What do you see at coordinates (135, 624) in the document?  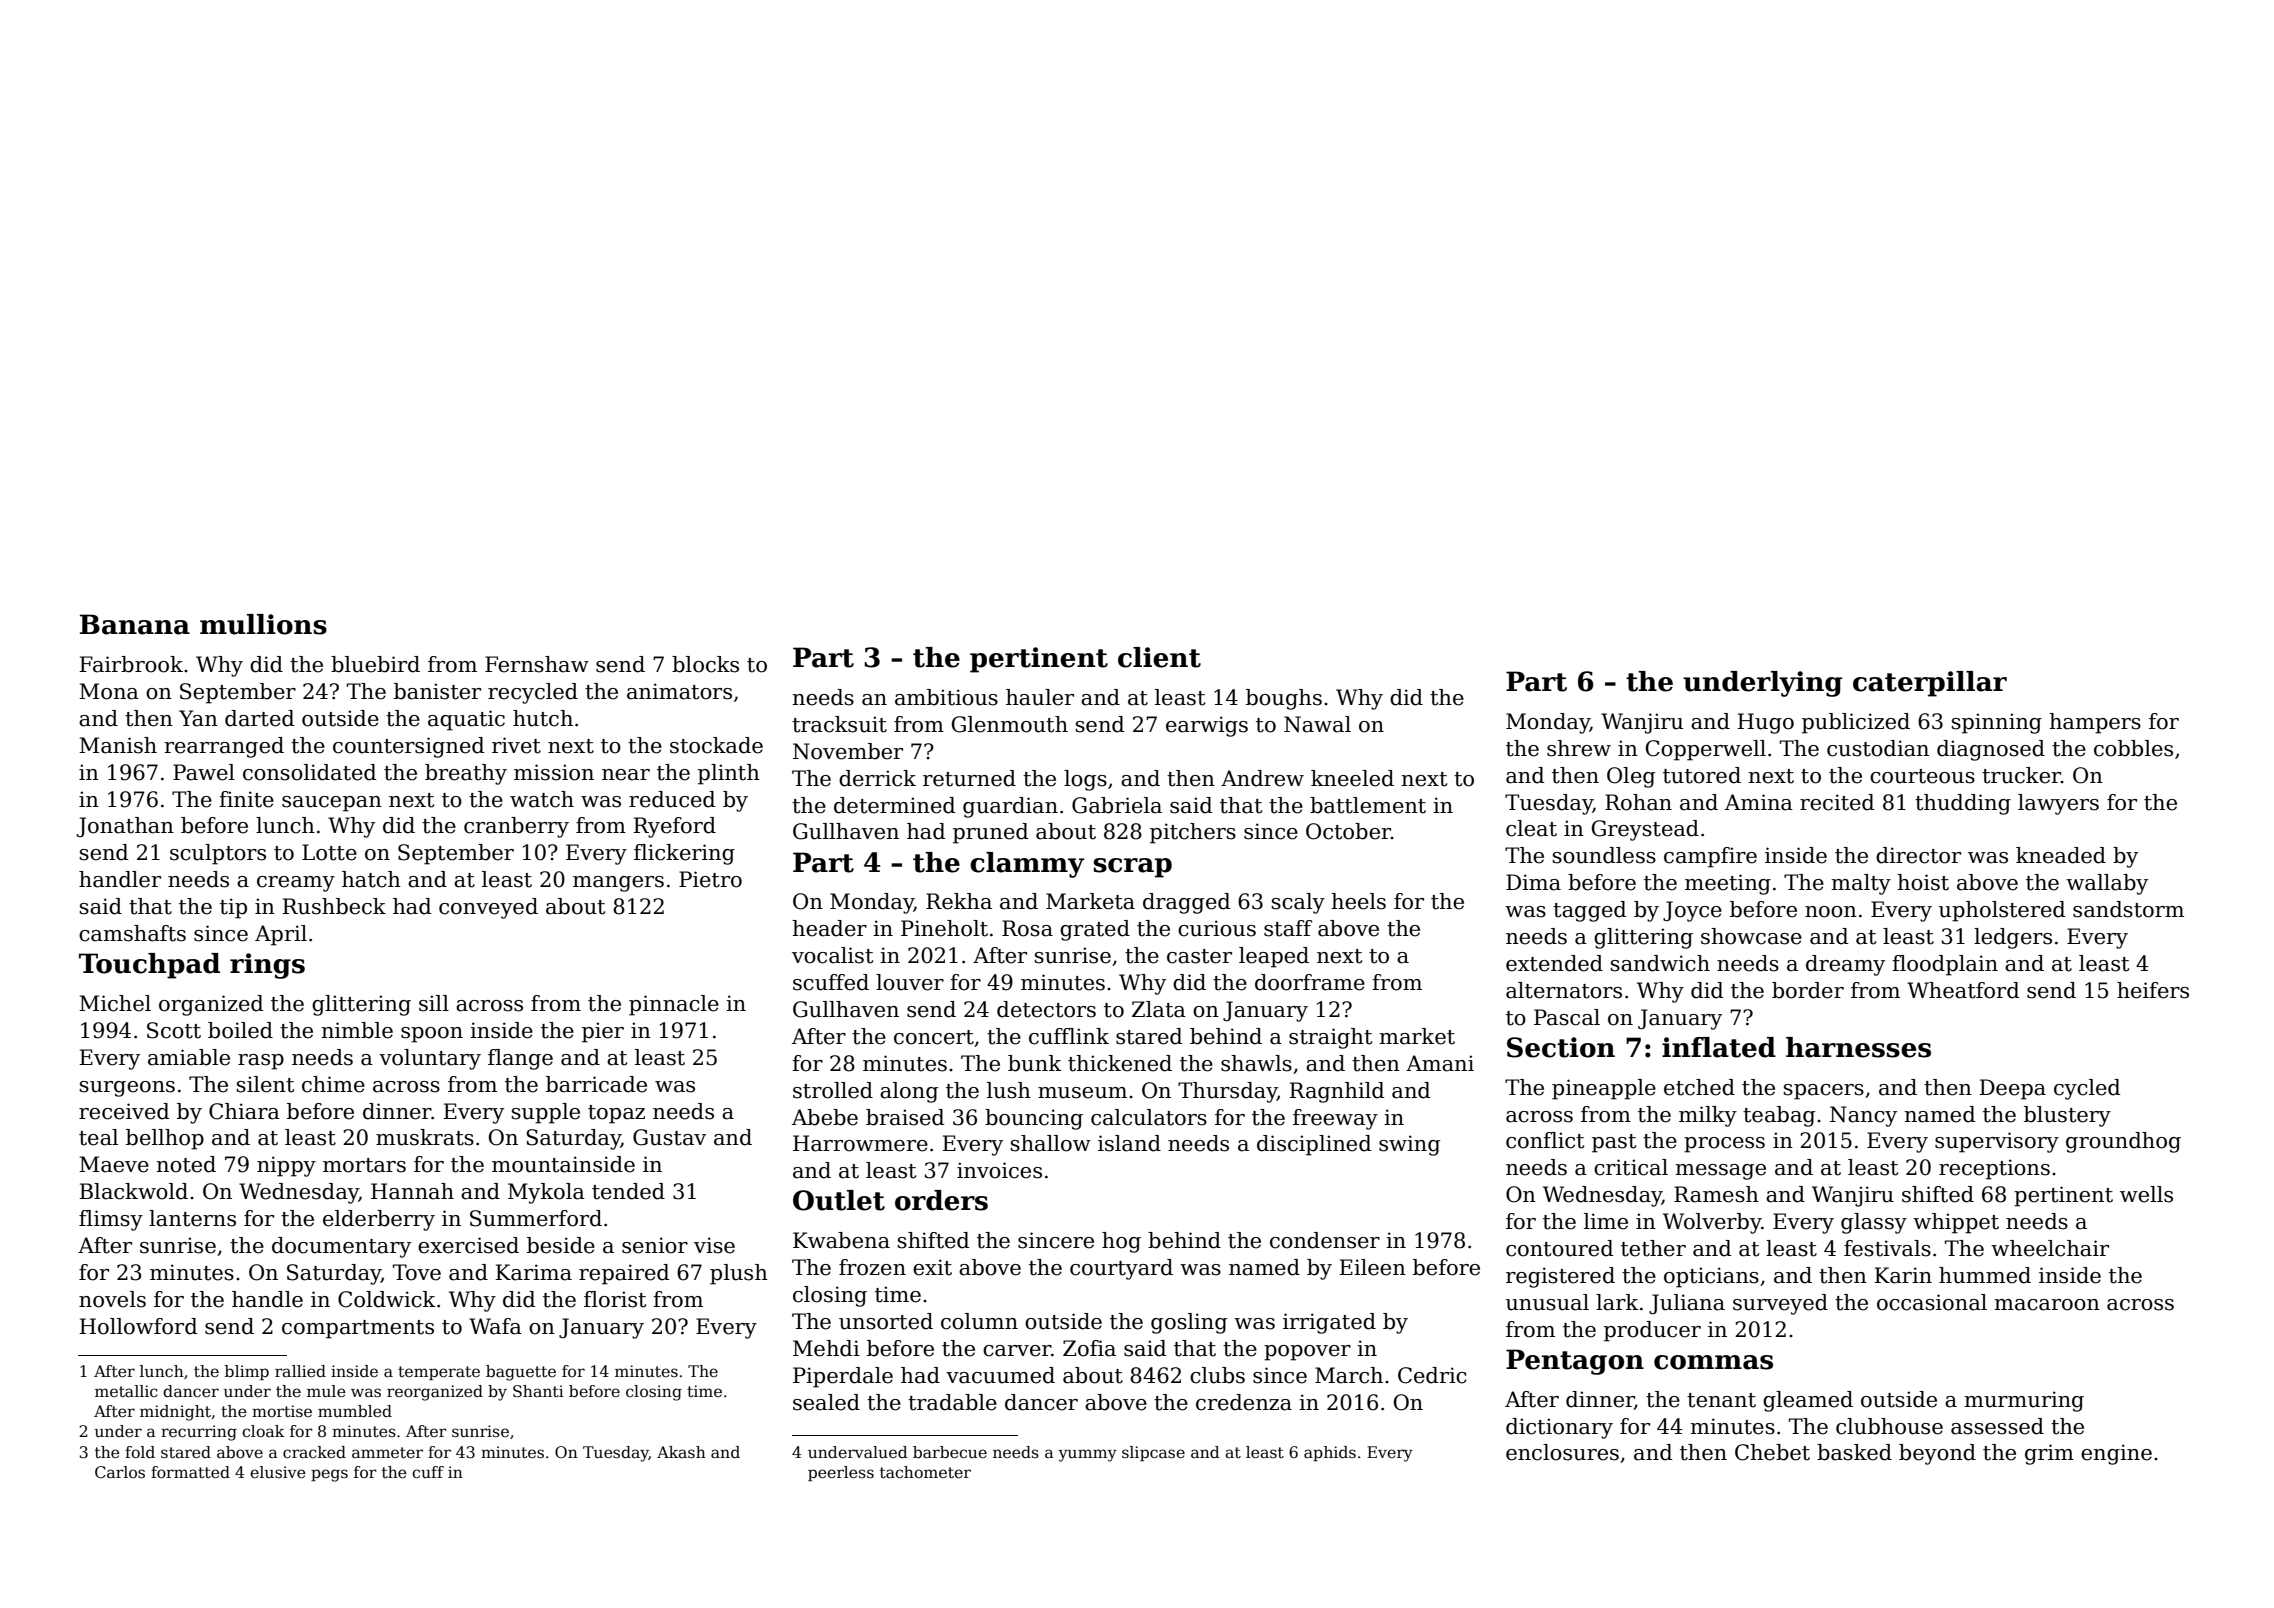 I see `Banana` at bounding box center [135, 624].
